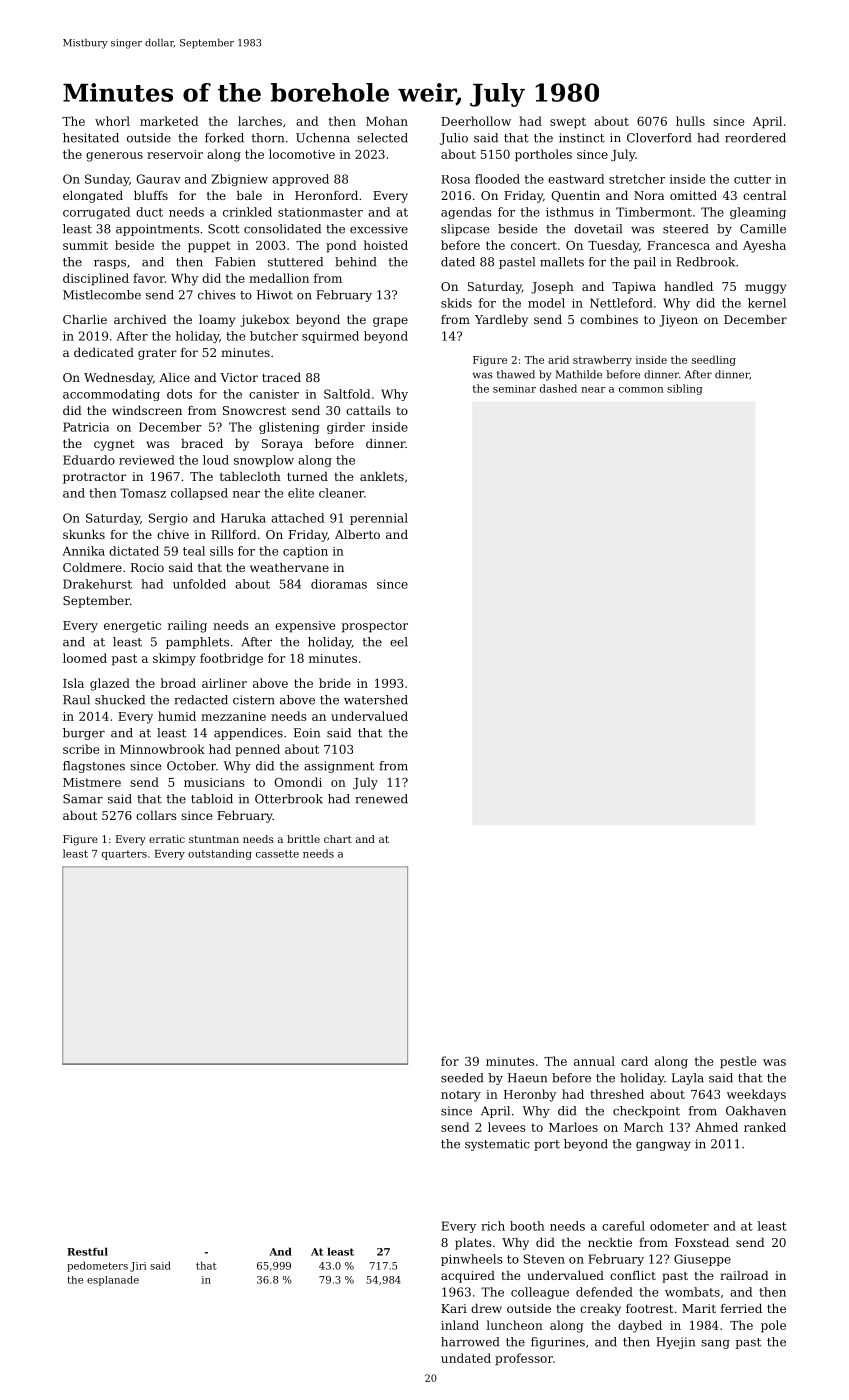 This document has width=849, height=1400. I want to click on cassette, so click(277, 854).
